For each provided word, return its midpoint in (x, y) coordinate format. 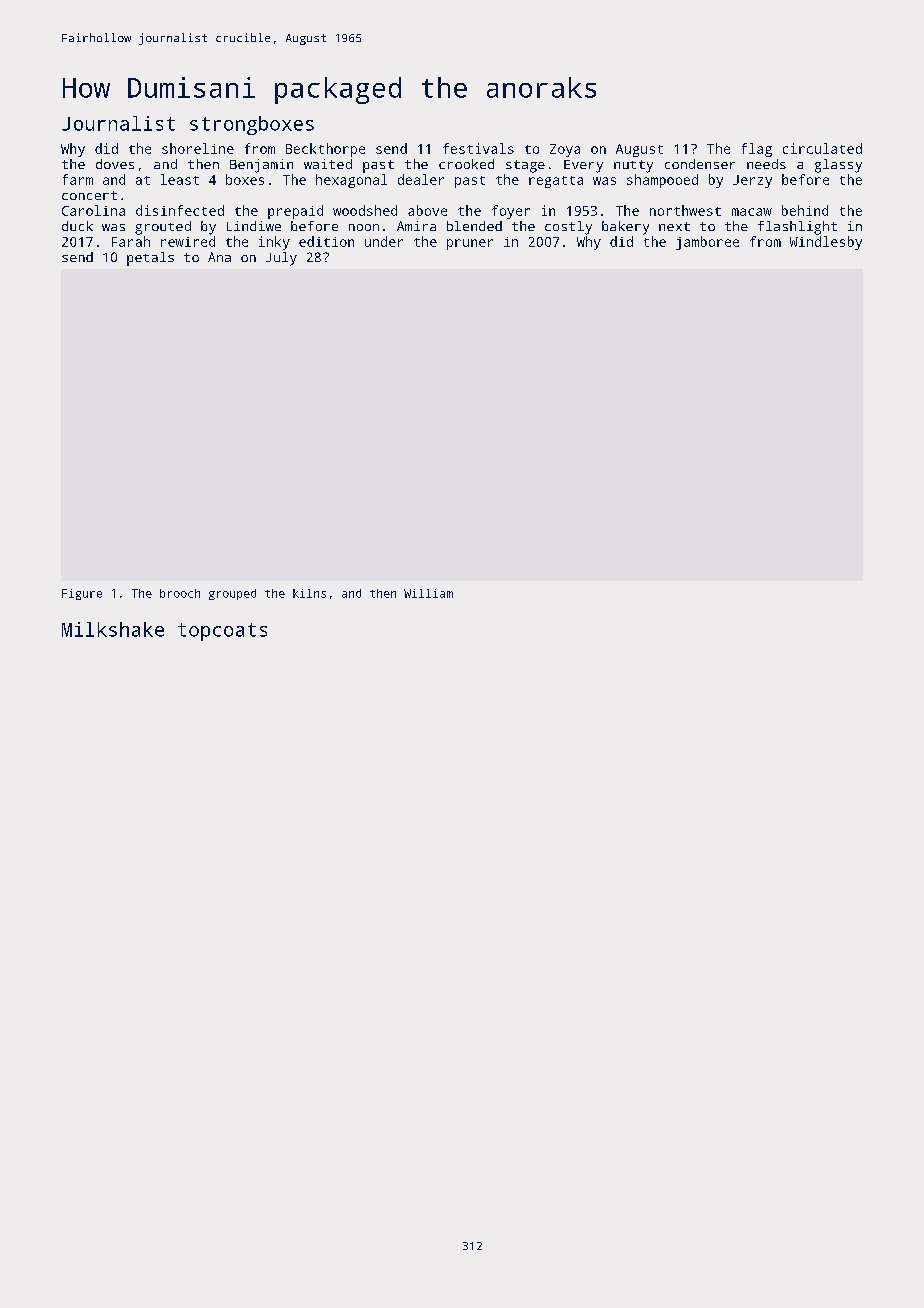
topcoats (222, 632)
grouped (232, 594)
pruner (470, 244)
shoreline (198, 148)
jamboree (707, 243)
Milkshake (113, 629)
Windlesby (826, 243)
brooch (180, 593)
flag (757, 150)
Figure (82, 594)
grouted (163, 228)
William (428, 593)
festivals (478, 148)
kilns (309, 593)
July (281, 259)
